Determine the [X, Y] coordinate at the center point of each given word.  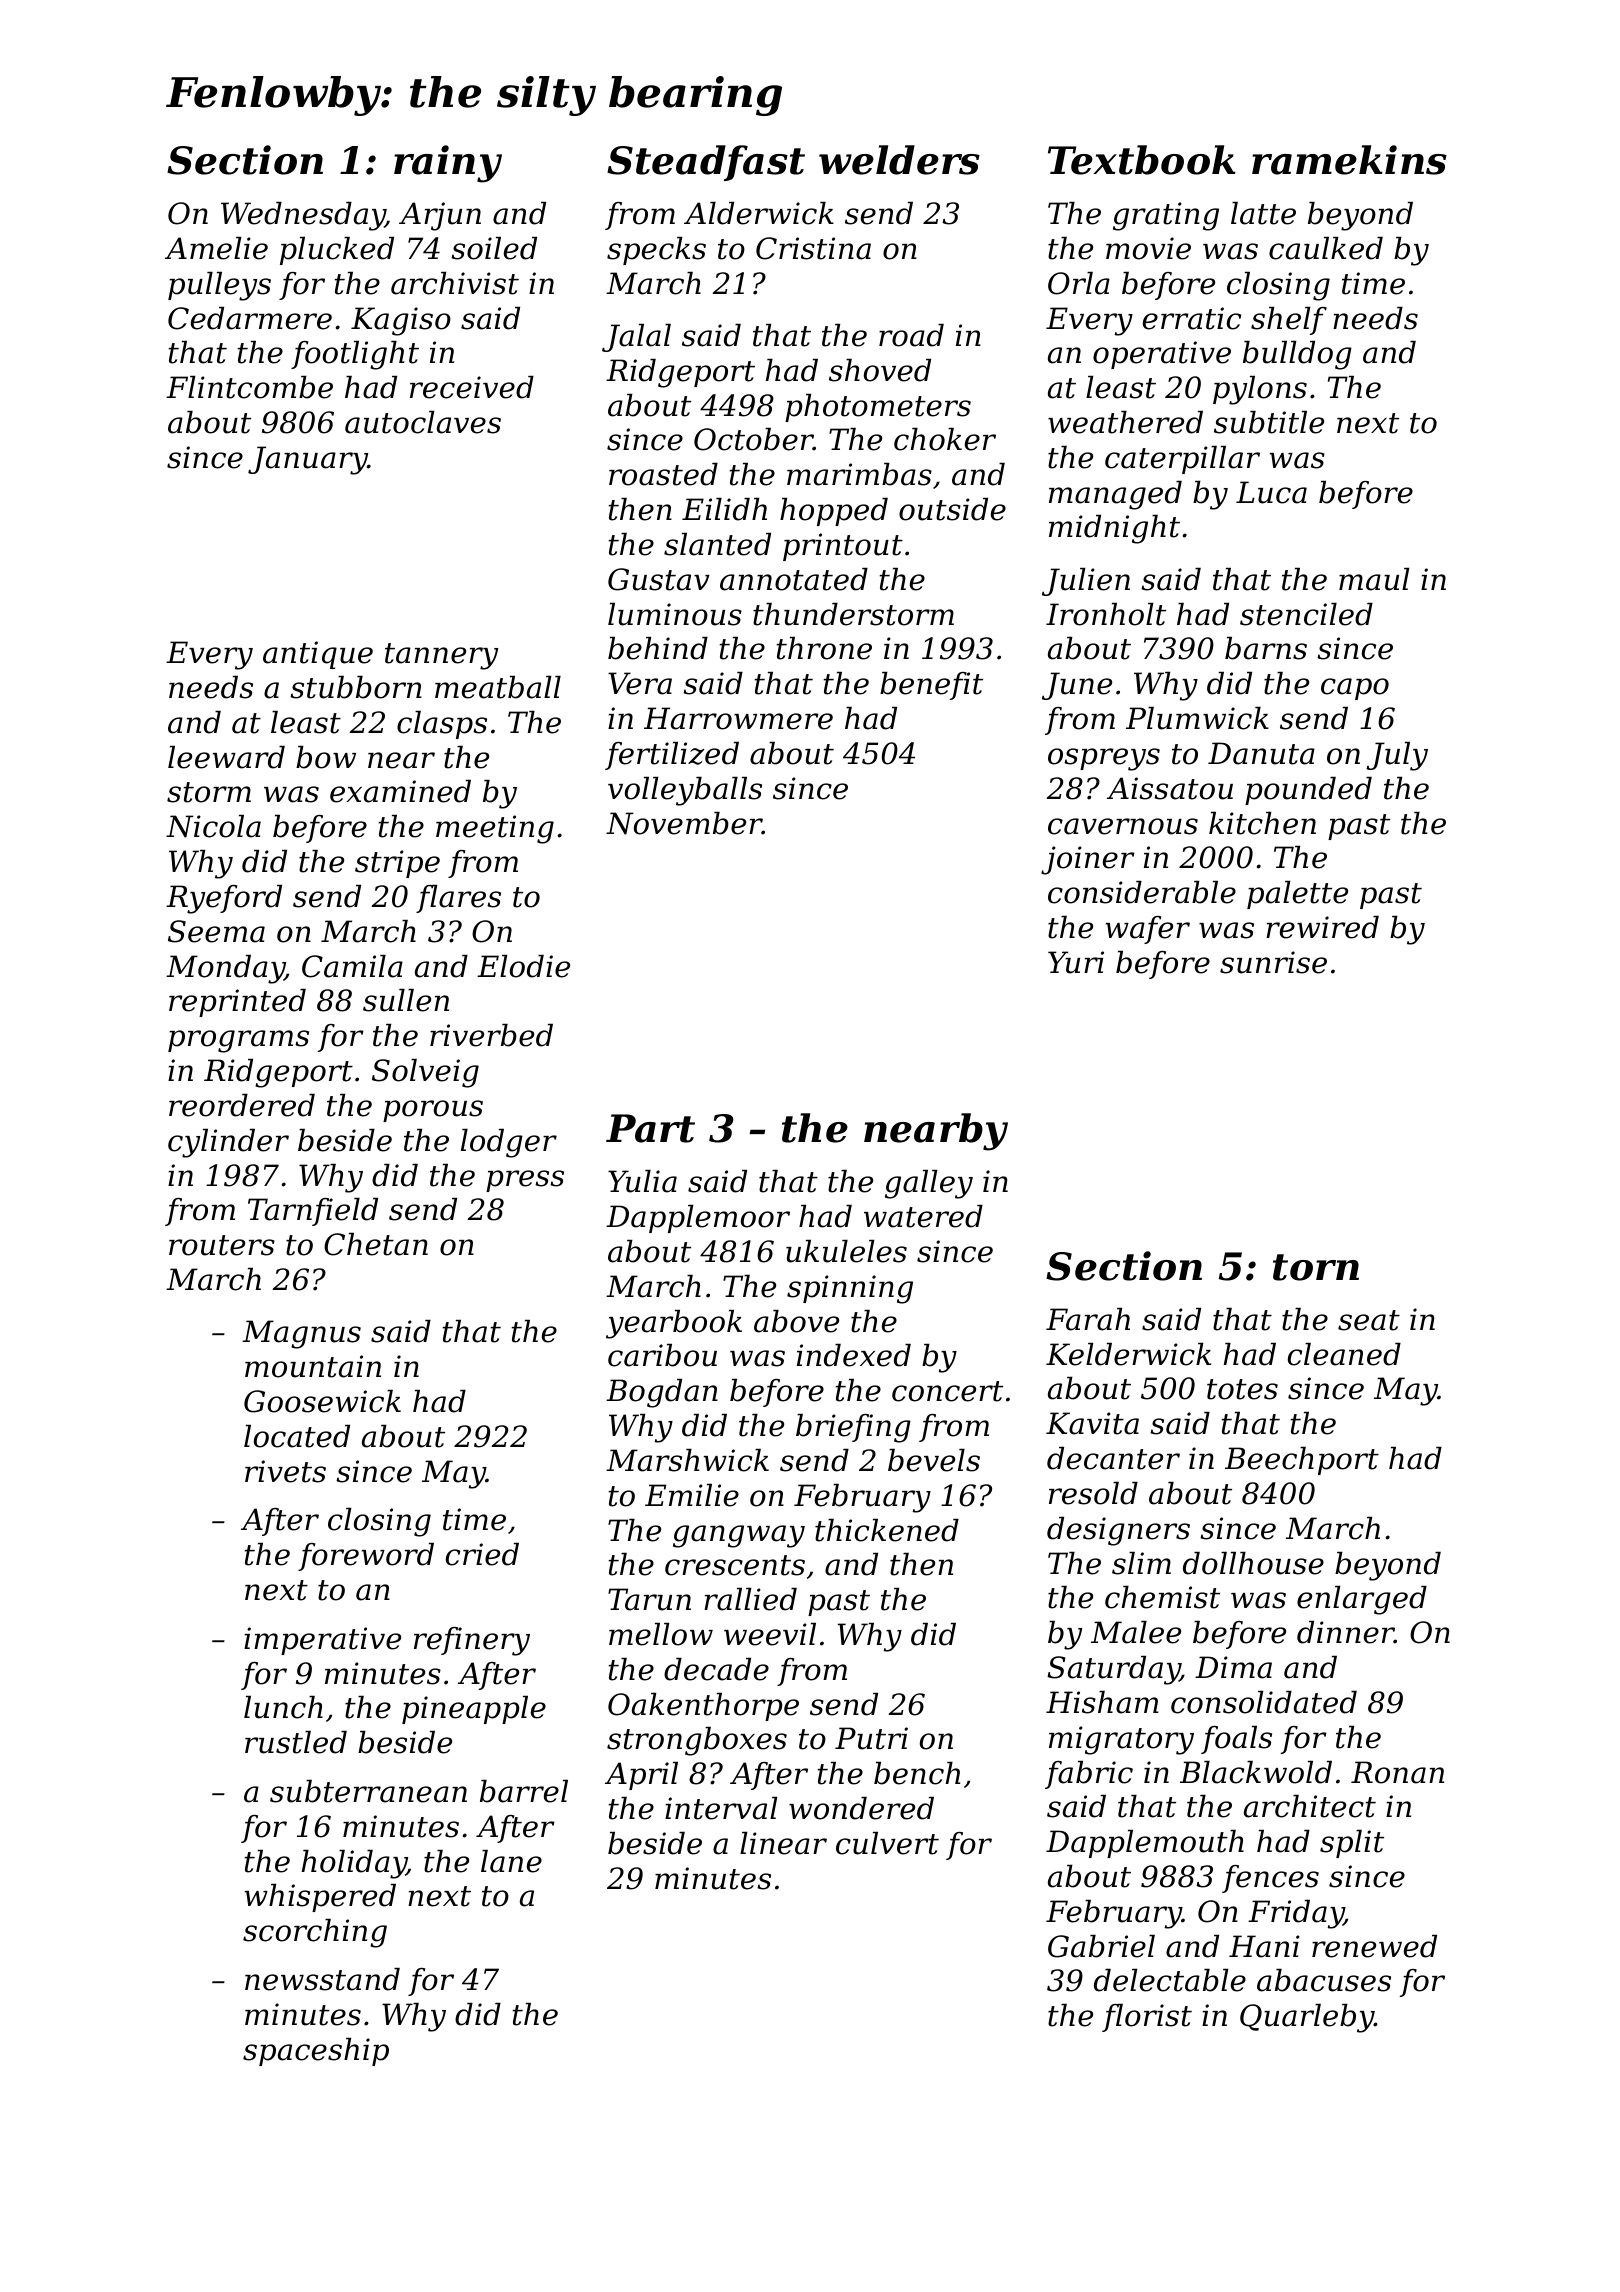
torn [1316, 1267]
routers [222, 1245]
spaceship [316, 2052]
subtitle [1269, 422]
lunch [283, 1707]
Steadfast [706, 163]
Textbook [1142, 160]
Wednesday [303, 216]
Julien [1086, 582]
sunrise [1273, 962]
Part [650, 1128]
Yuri [1076, 962]
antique [318, 655]
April [641, 1776]
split [1352, 1844]
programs [238, 1041]
